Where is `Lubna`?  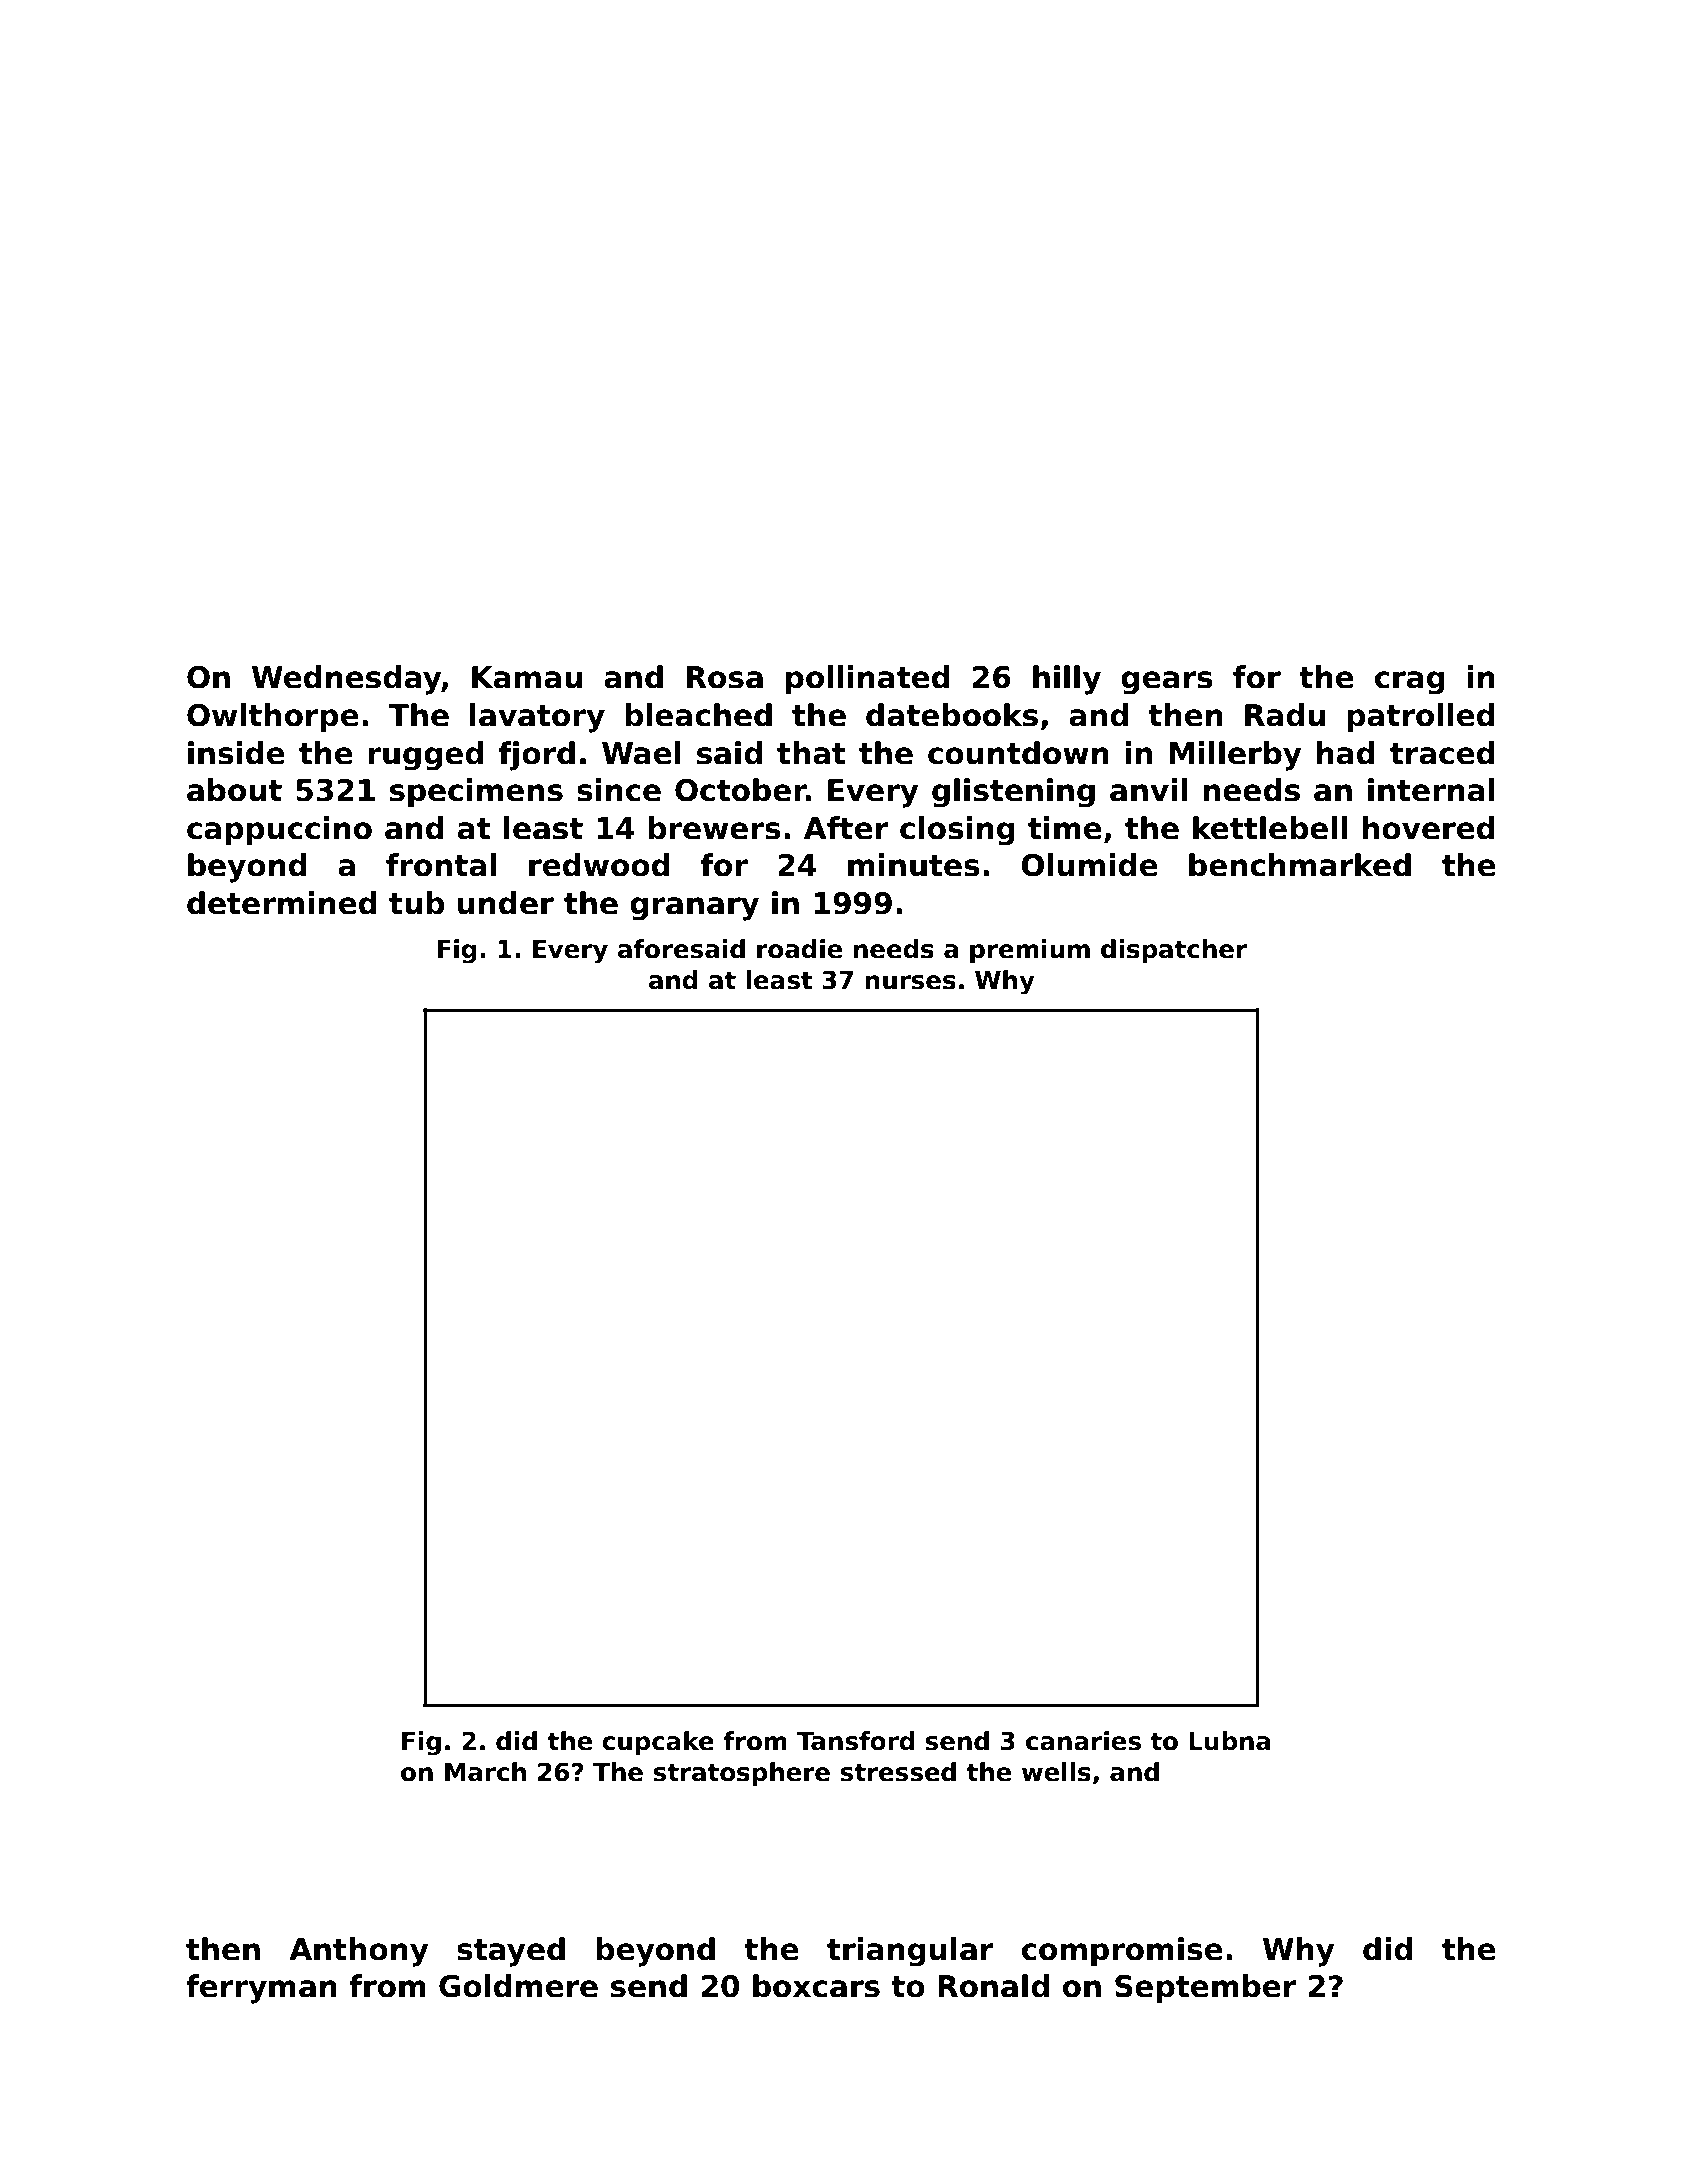
Lubna is located at coordinates (1229, 1741).
